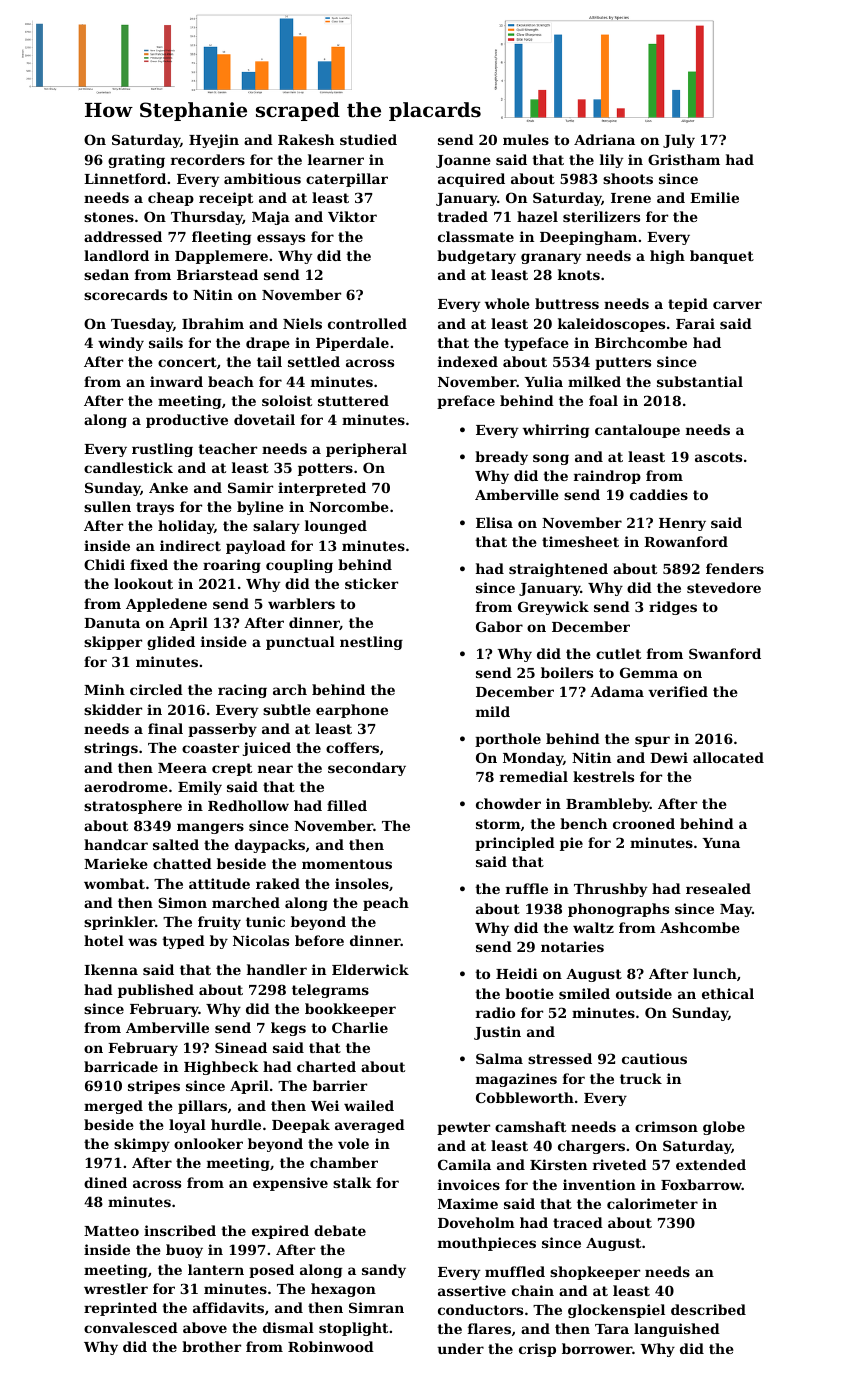 This image has width=849, height=1400. I want to click on Adriana, so click(604, 139).
